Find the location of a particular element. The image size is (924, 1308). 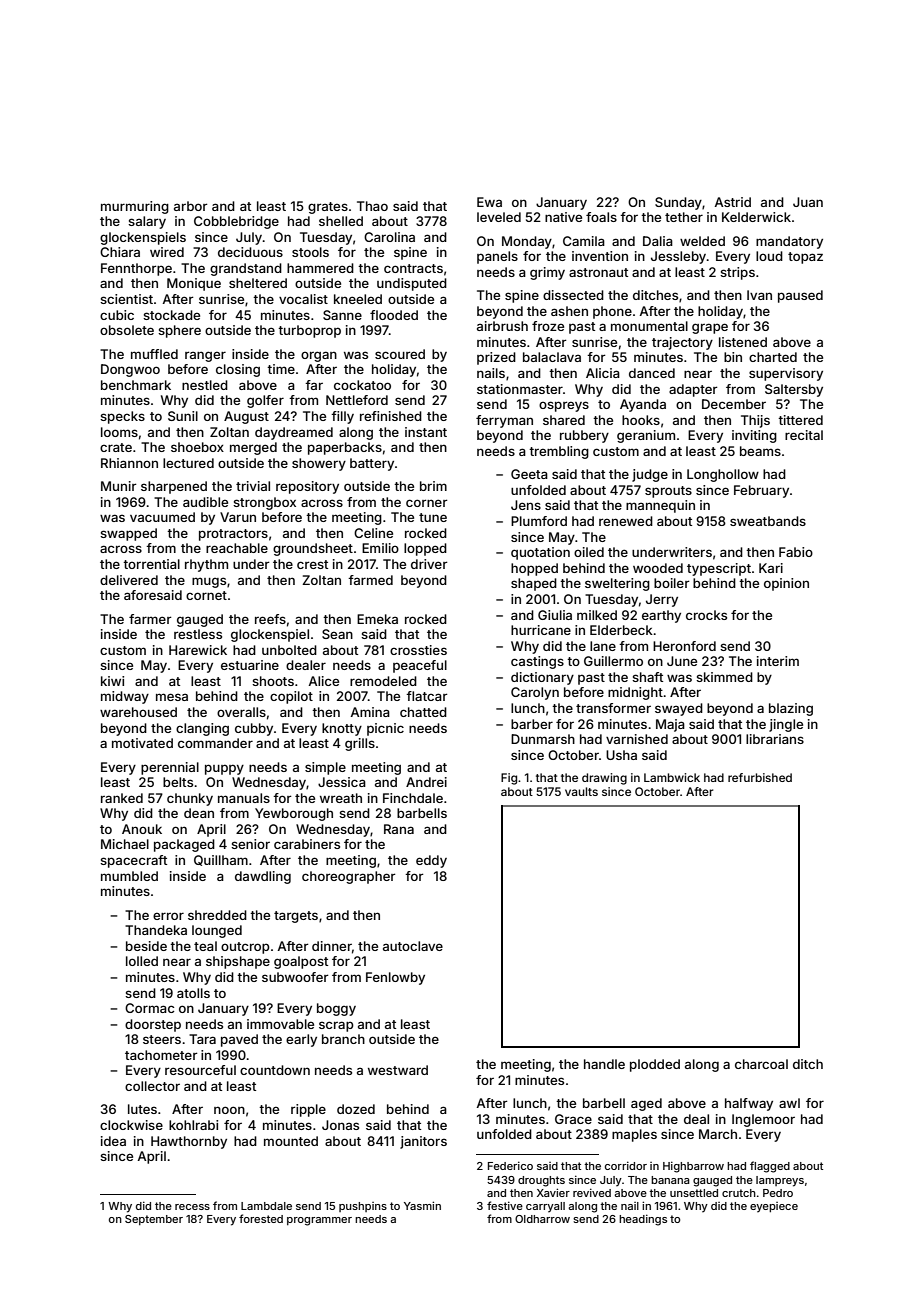

March is located at coordinates (718, 1134).
